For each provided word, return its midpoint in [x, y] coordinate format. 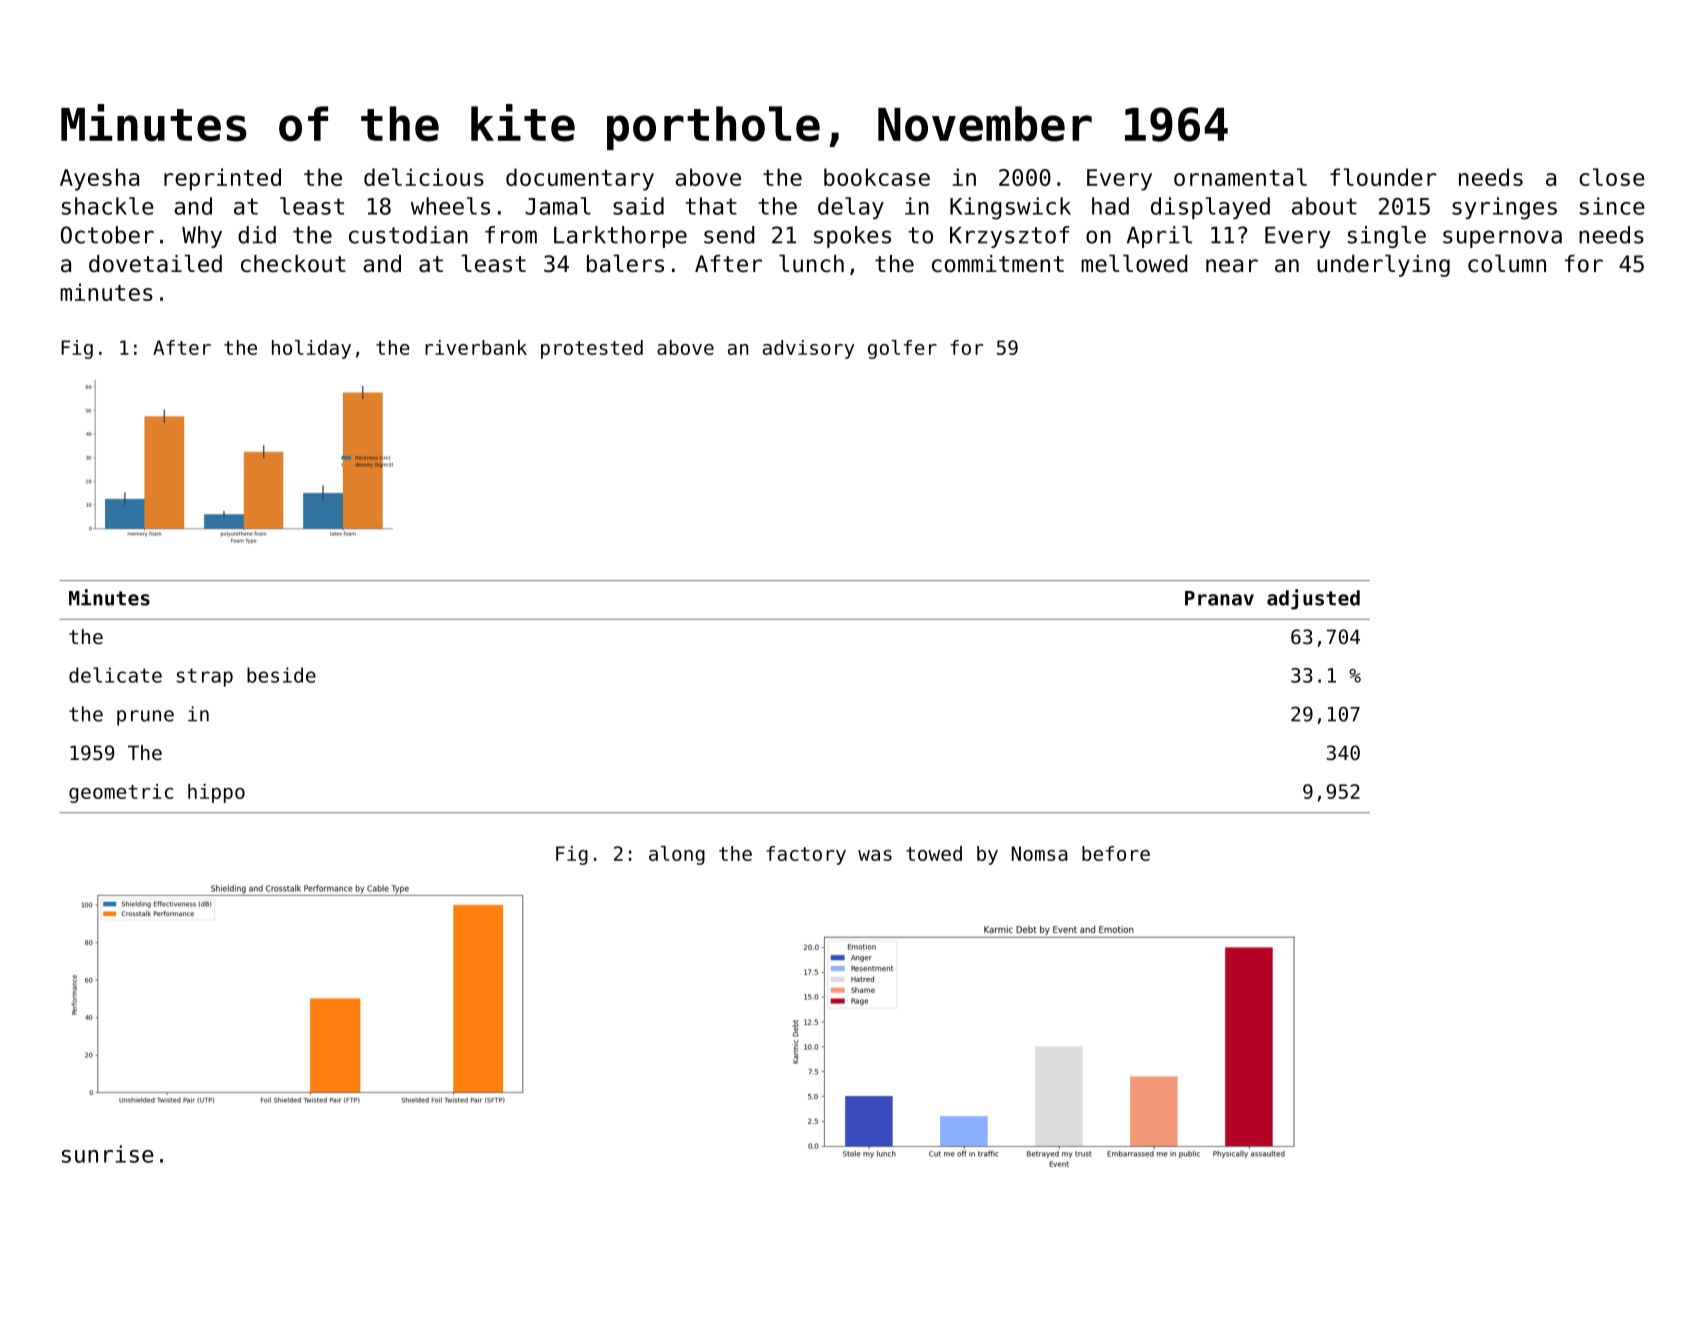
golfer [902, 349]
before [1116, 853]
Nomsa [1040, 853]
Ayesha [99, 179]
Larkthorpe [620, 237]
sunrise [108, 1154]
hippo [216, 793]
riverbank [476, 347]
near [1232, 266]
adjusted [1313, 599]
